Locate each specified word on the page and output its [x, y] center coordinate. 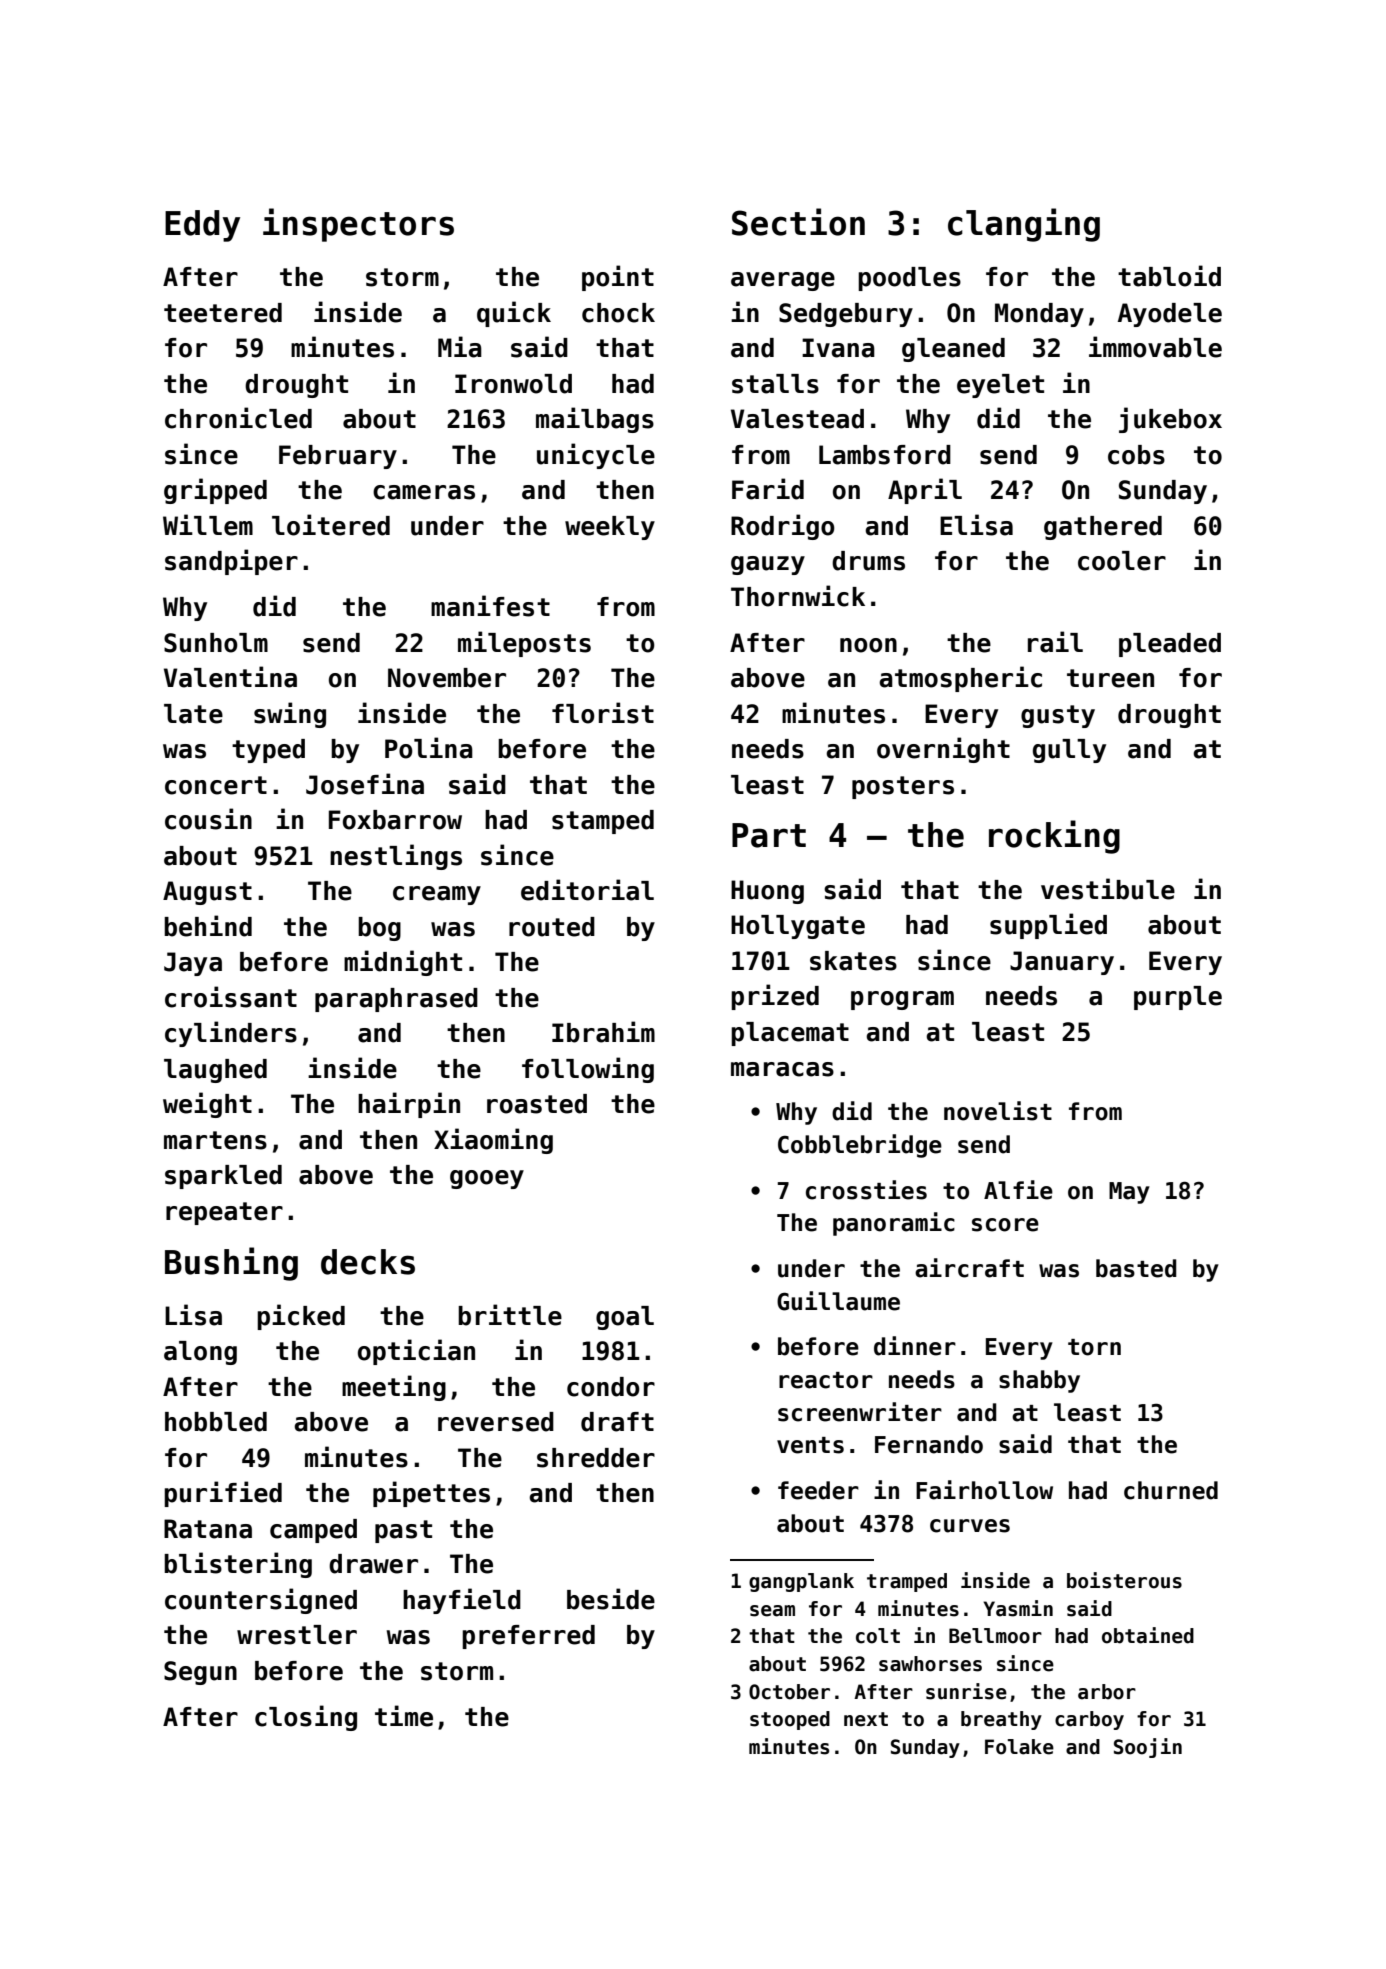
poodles [909, 279]
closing [306, 1718]
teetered [223, 313]
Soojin [1148, 1748]
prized [775, 997]
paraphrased [396, 1000]
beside [611, 1599]
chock [618, 313]
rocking [1054, 837]
